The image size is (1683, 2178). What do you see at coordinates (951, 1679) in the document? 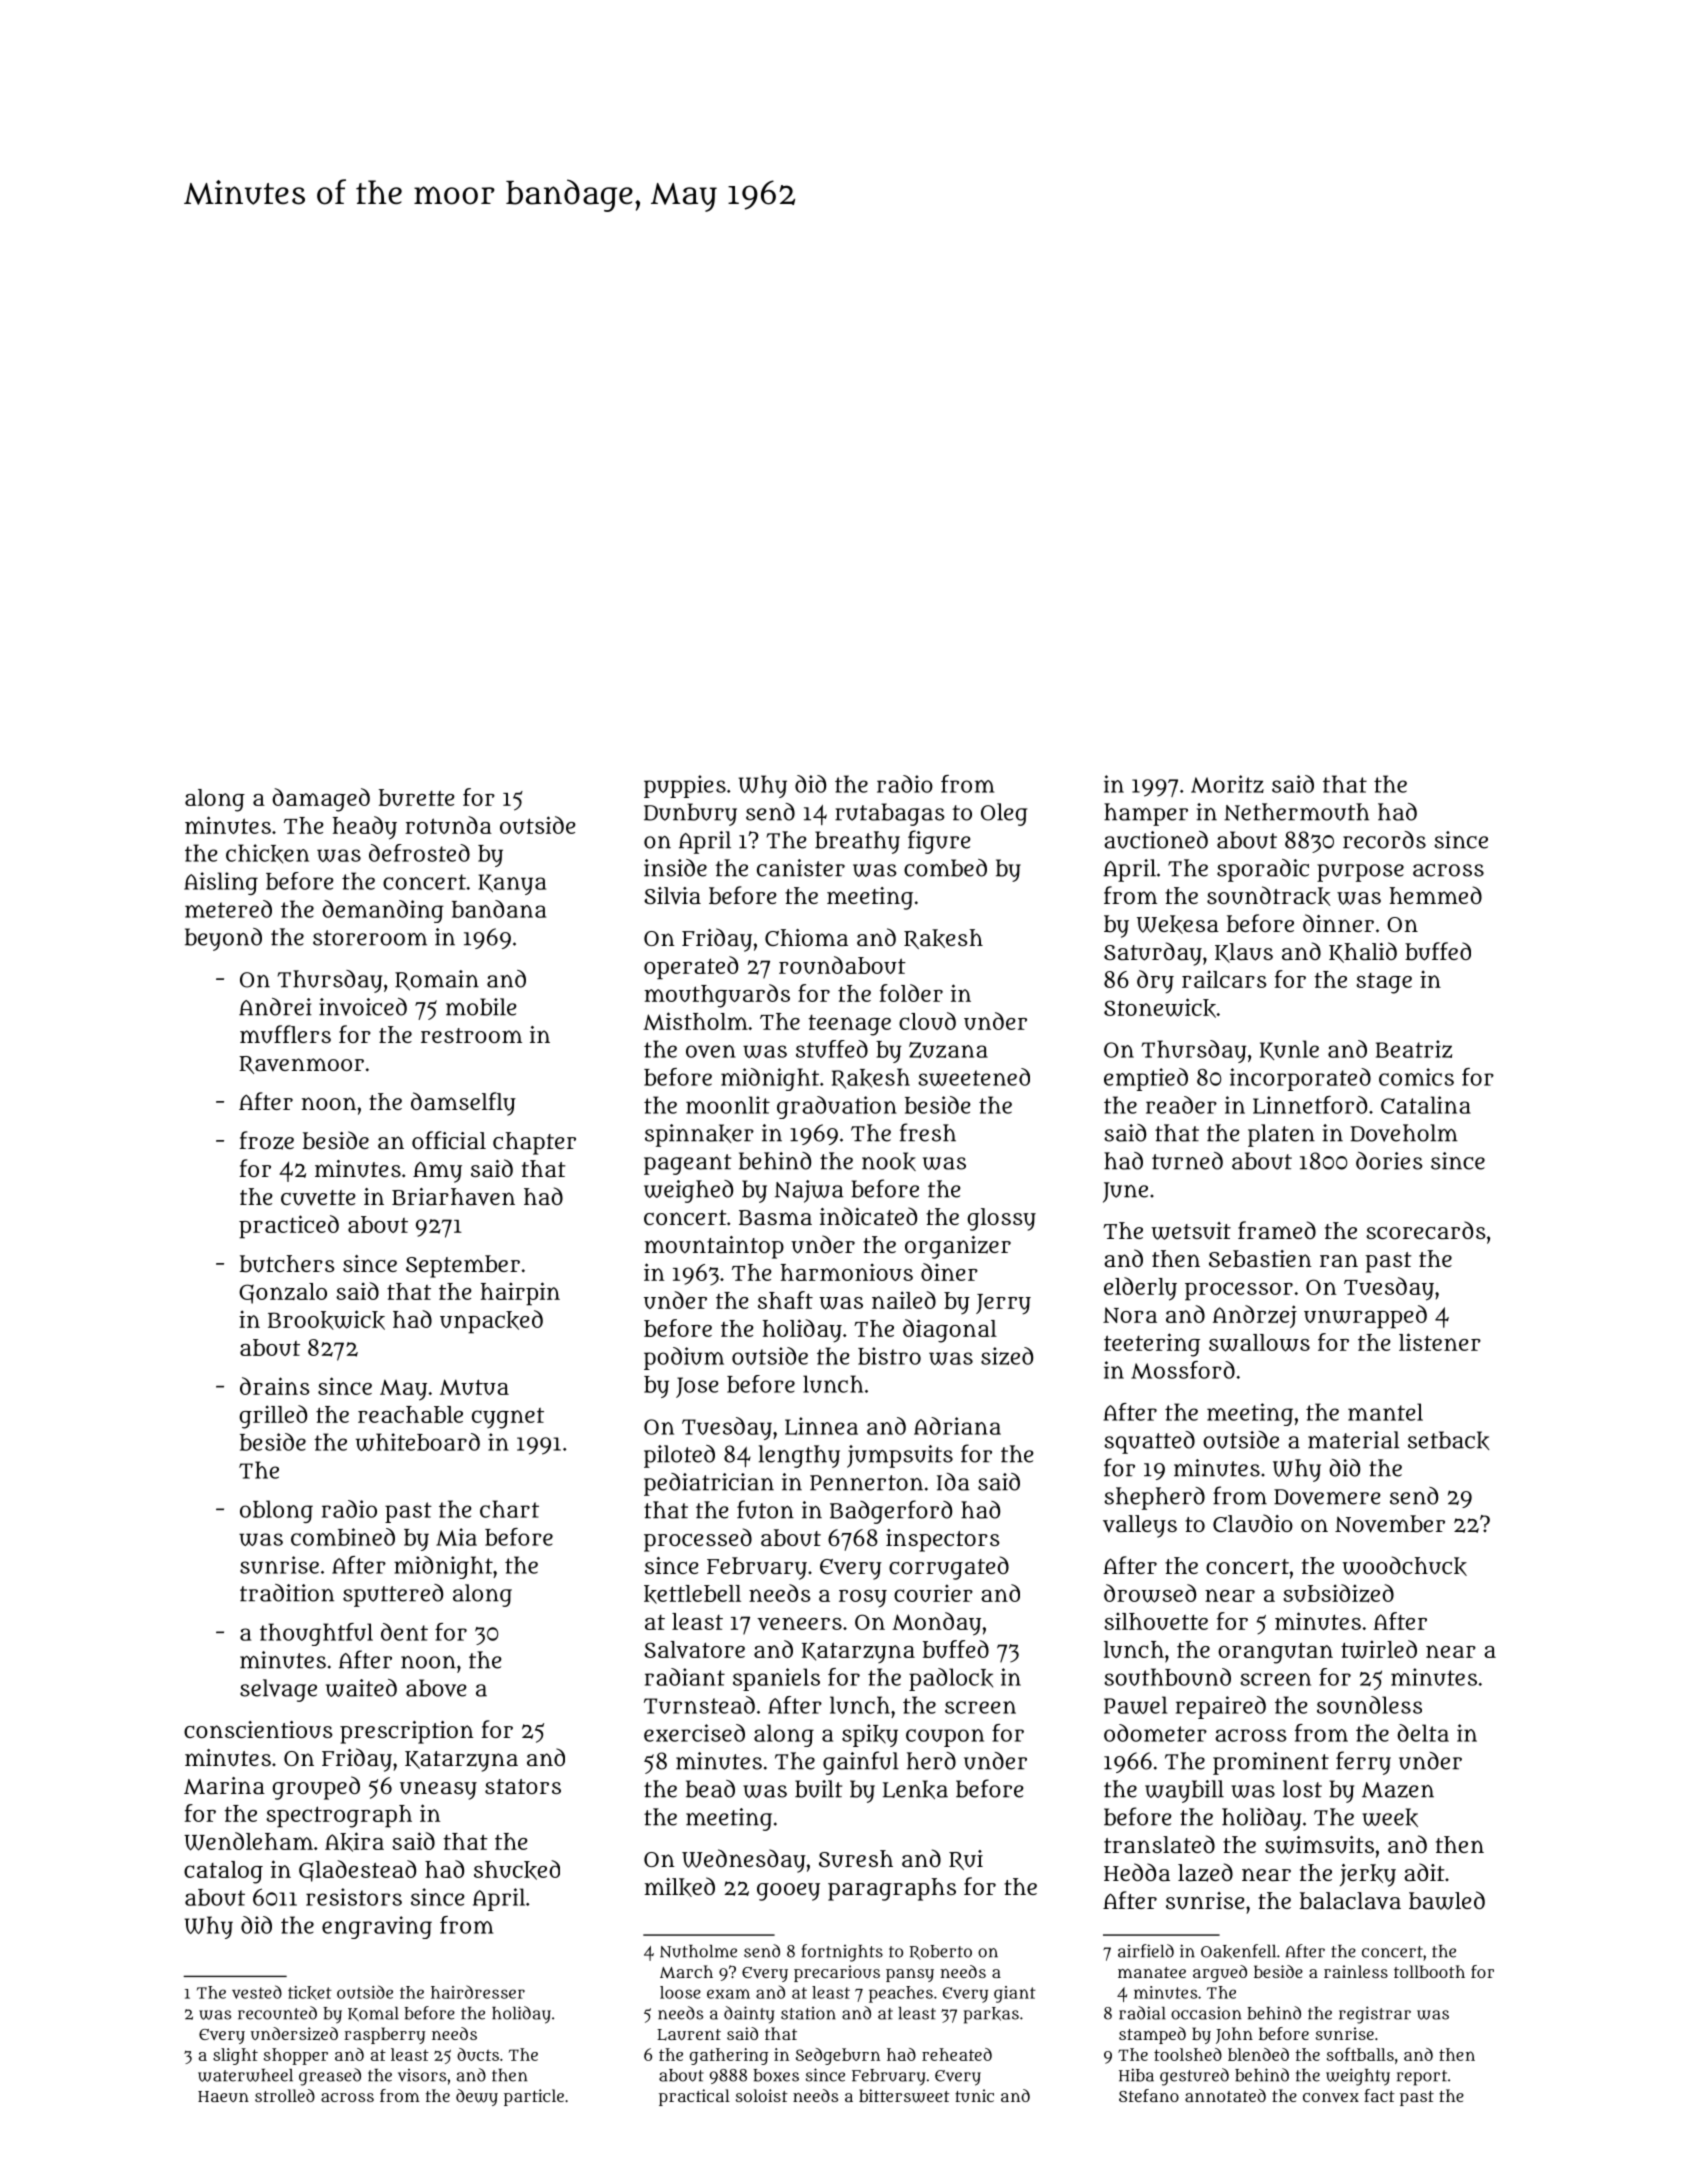
I see `padlock` at bounding box center [951, 1679].
